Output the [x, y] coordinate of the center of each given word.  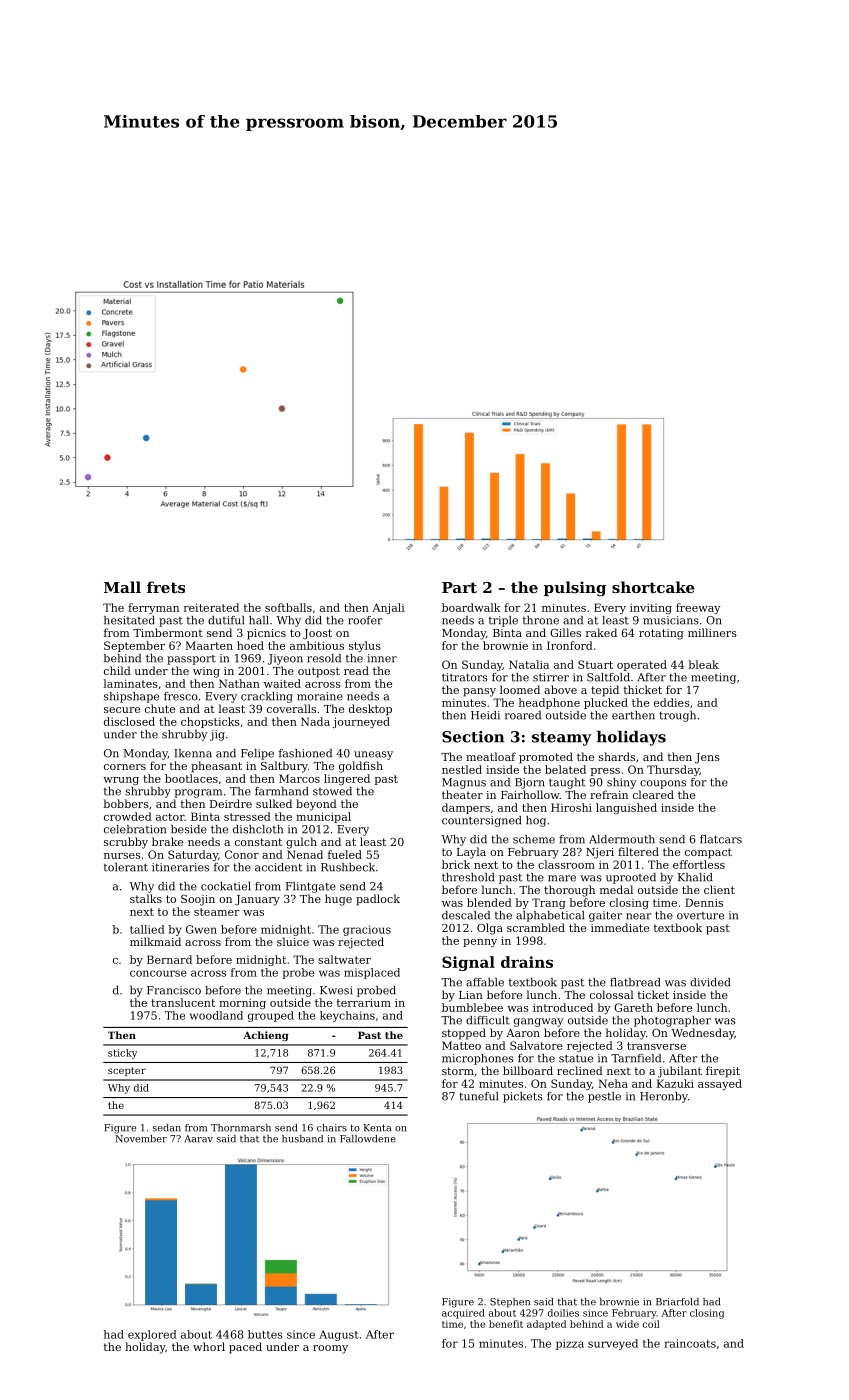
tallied [147, 929]
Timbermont [168, 632]
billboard [528, 1070]
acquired [463, 1314]
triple [503, 621]
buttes [265, 1334]
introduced [563, 1007]
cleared [653, 794]
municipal [323, 817]
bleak [703, 664]
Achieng [265, 1036]
